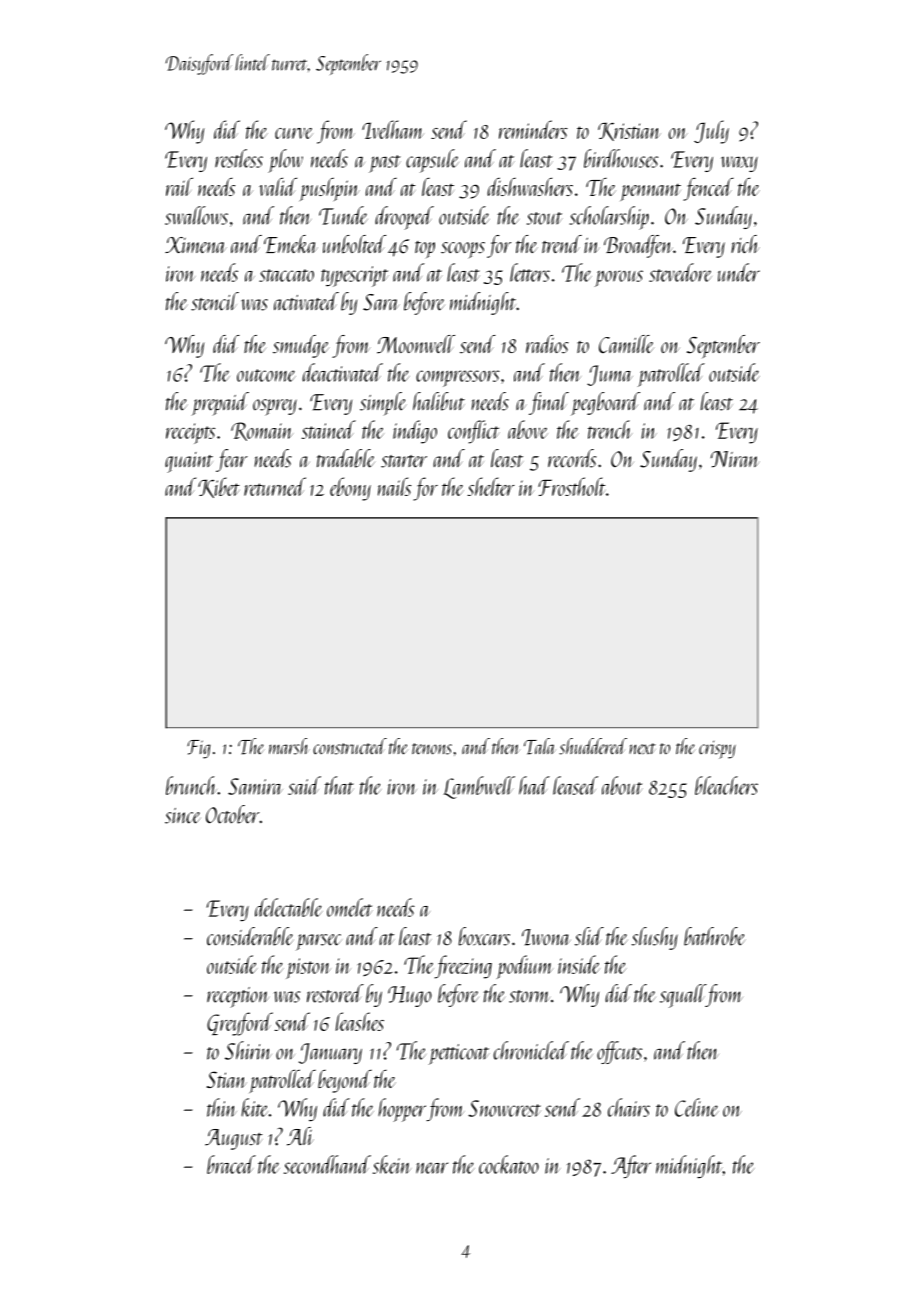 The width and height of the screenshot is (924, 1311). What do you see at coordinates (294, 133) in the screenshot?
I see `curve` at bounding box center [294, 133].
